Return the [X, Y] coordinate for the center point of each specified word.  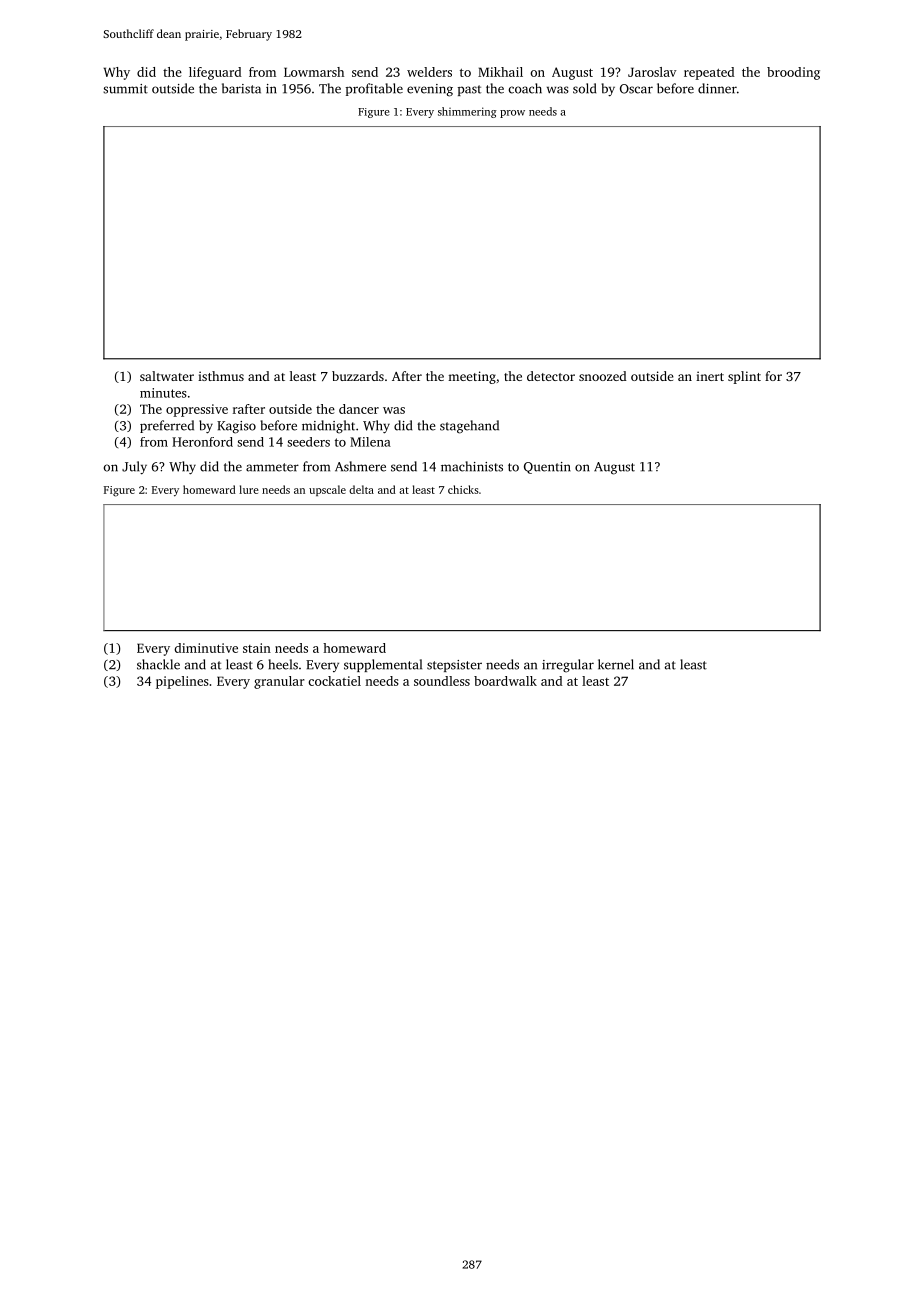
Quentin [547, 468]
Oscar [636, 89]
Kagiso [236, 427]
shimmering [467, 112]
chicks [463, 489]
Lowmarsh [314, 72]
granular [279, 682]
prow [512, 114]
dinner [717, 88]
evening [430, 90]
